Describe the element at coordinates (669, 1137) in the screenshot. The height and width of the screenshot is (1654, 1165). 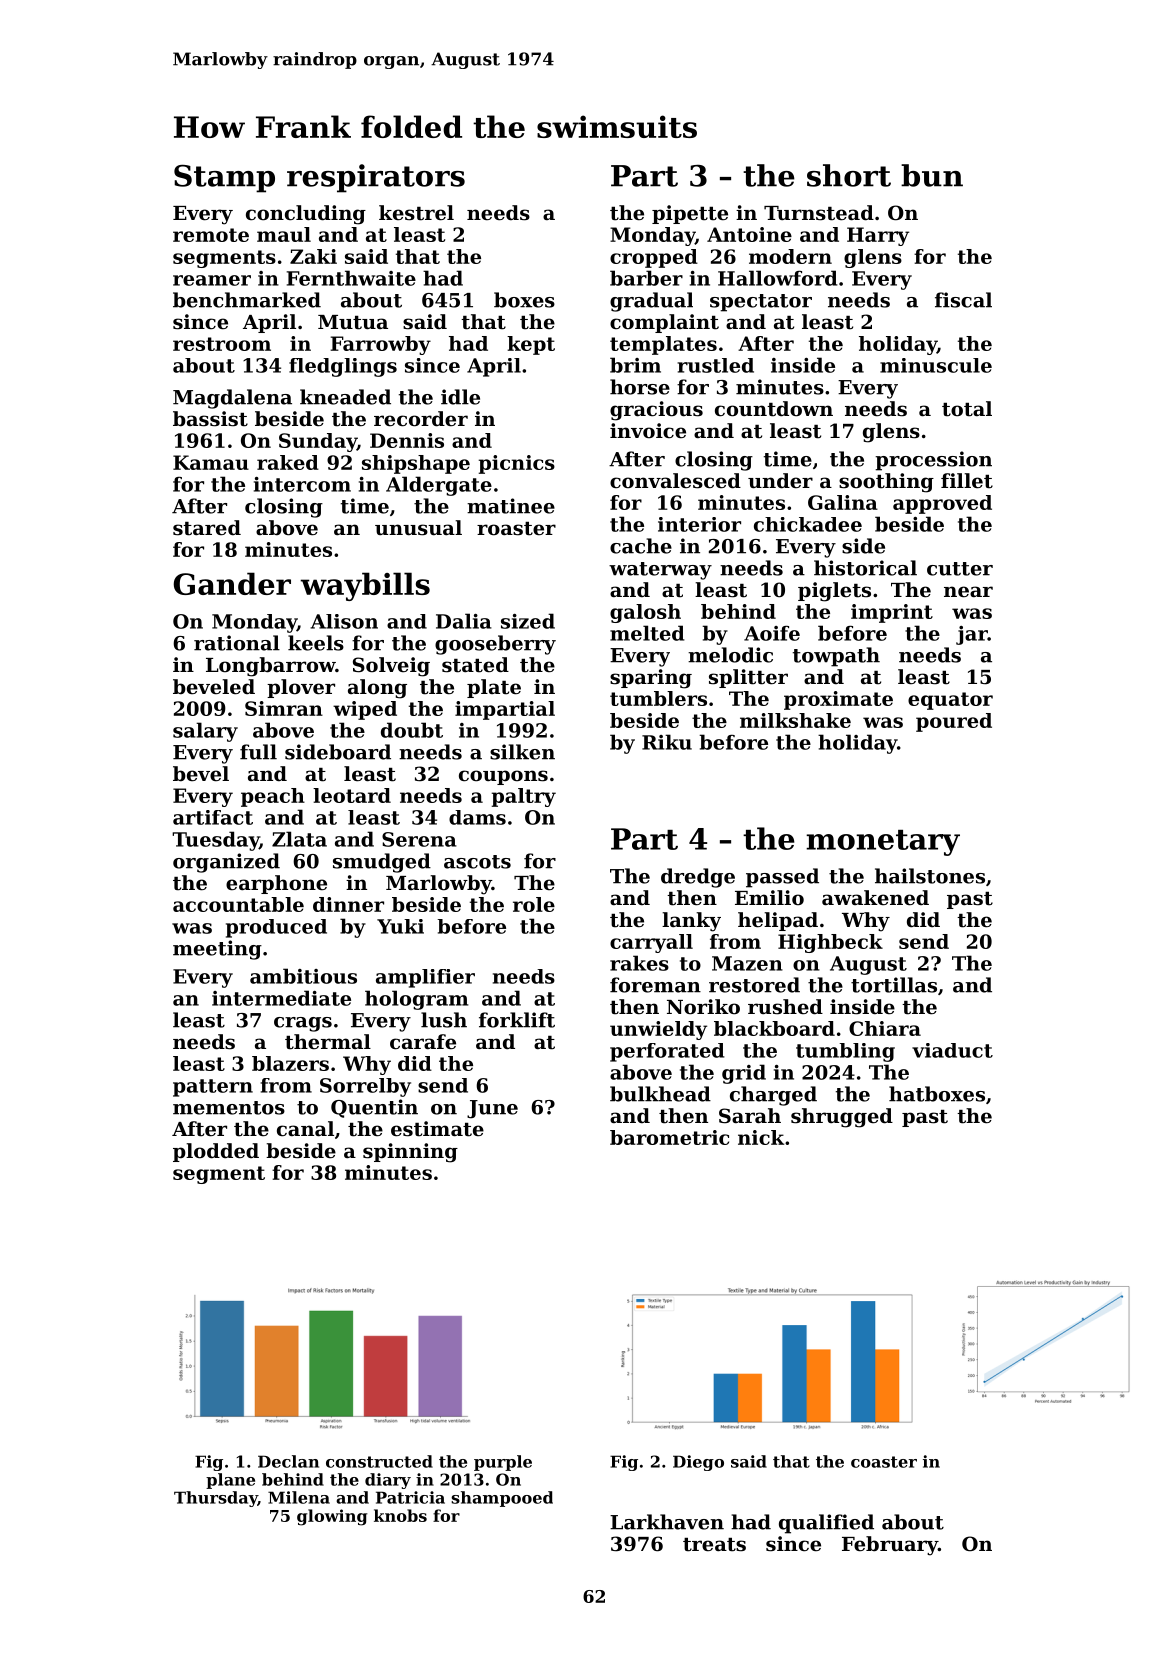
I see `barometric` at that location.
